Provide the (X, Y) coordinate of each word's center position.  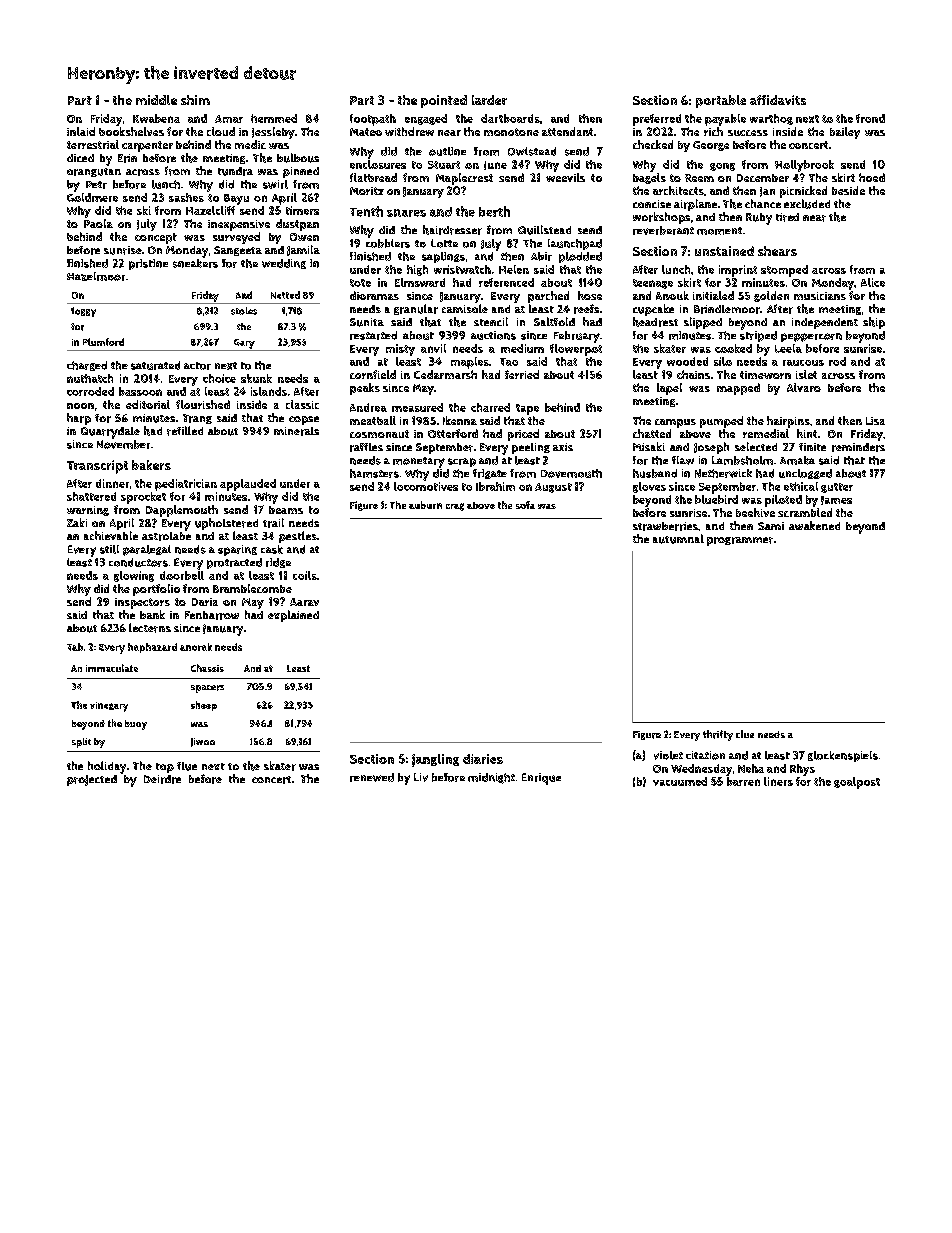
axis (563, 447)
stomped (784, 271)
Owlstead (532, 151)
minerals (296, 431)
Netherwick (723, 473)
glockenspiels (843, 756)
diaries (483, 759)
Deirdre (162, 779)
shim (195, 100)
